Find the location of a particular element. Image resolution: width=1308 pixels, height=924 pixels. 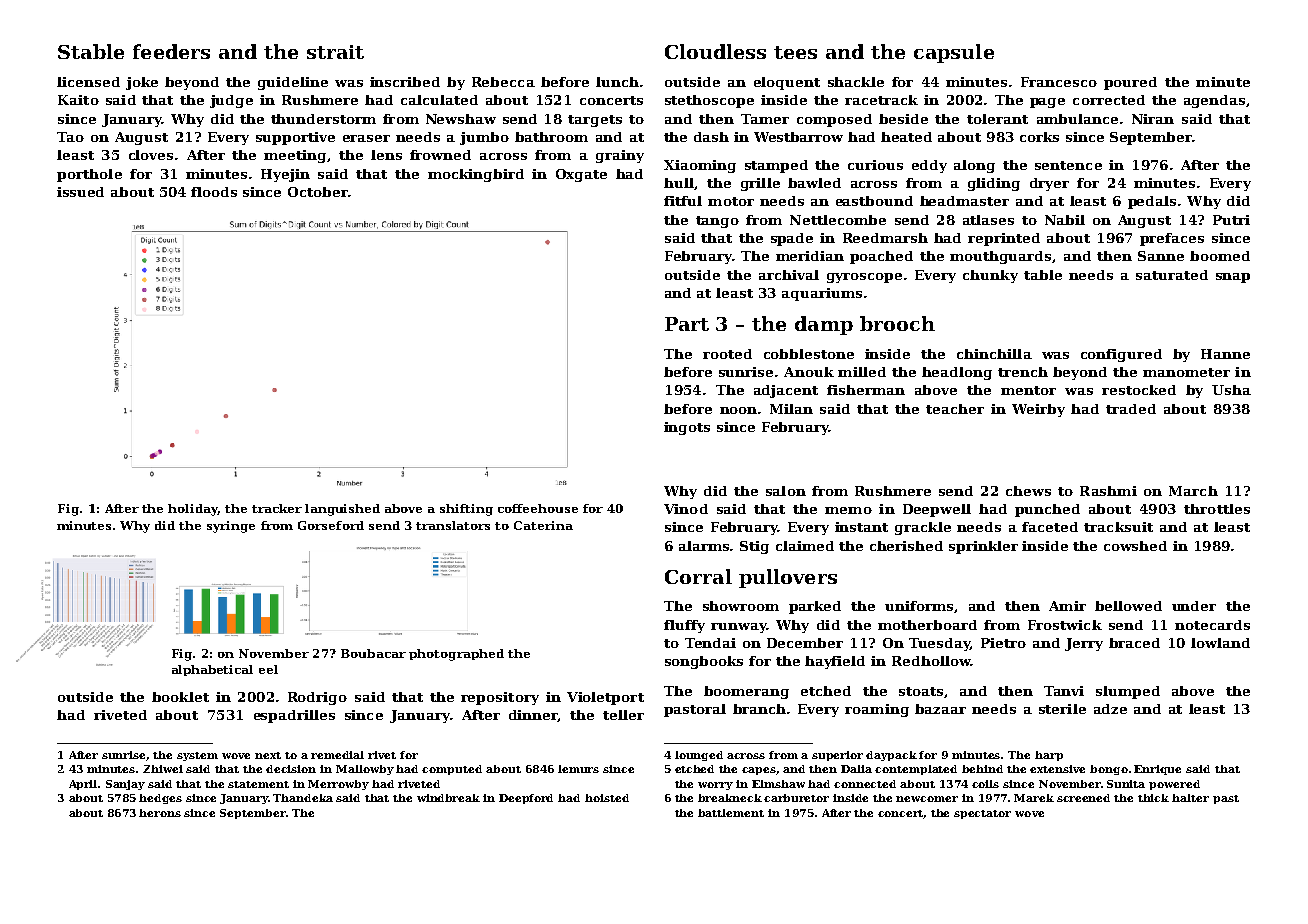

agendas is located at coordinates (1214, 101).
